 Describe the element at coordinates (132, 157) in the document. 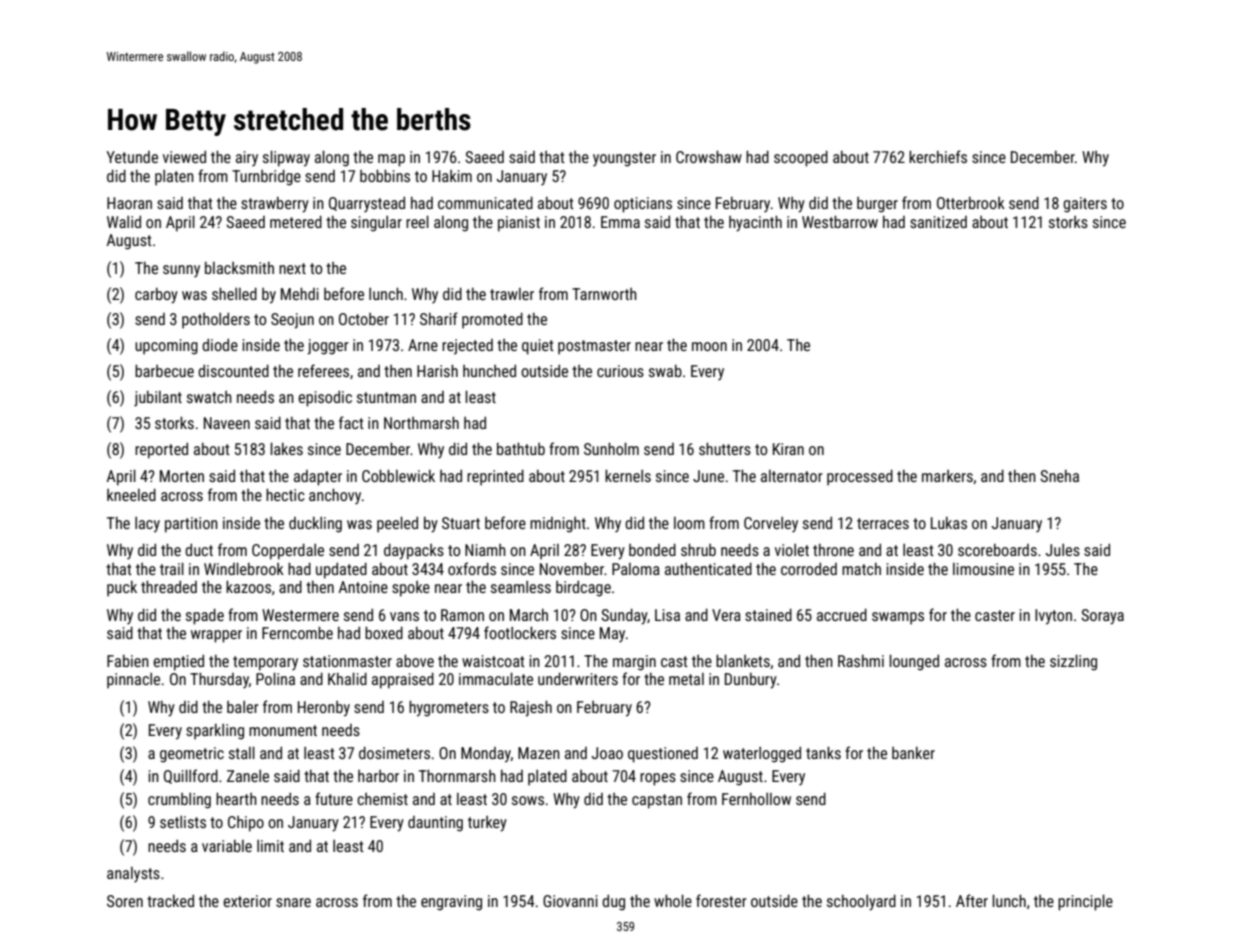

I see `Yetunde` at that location.
